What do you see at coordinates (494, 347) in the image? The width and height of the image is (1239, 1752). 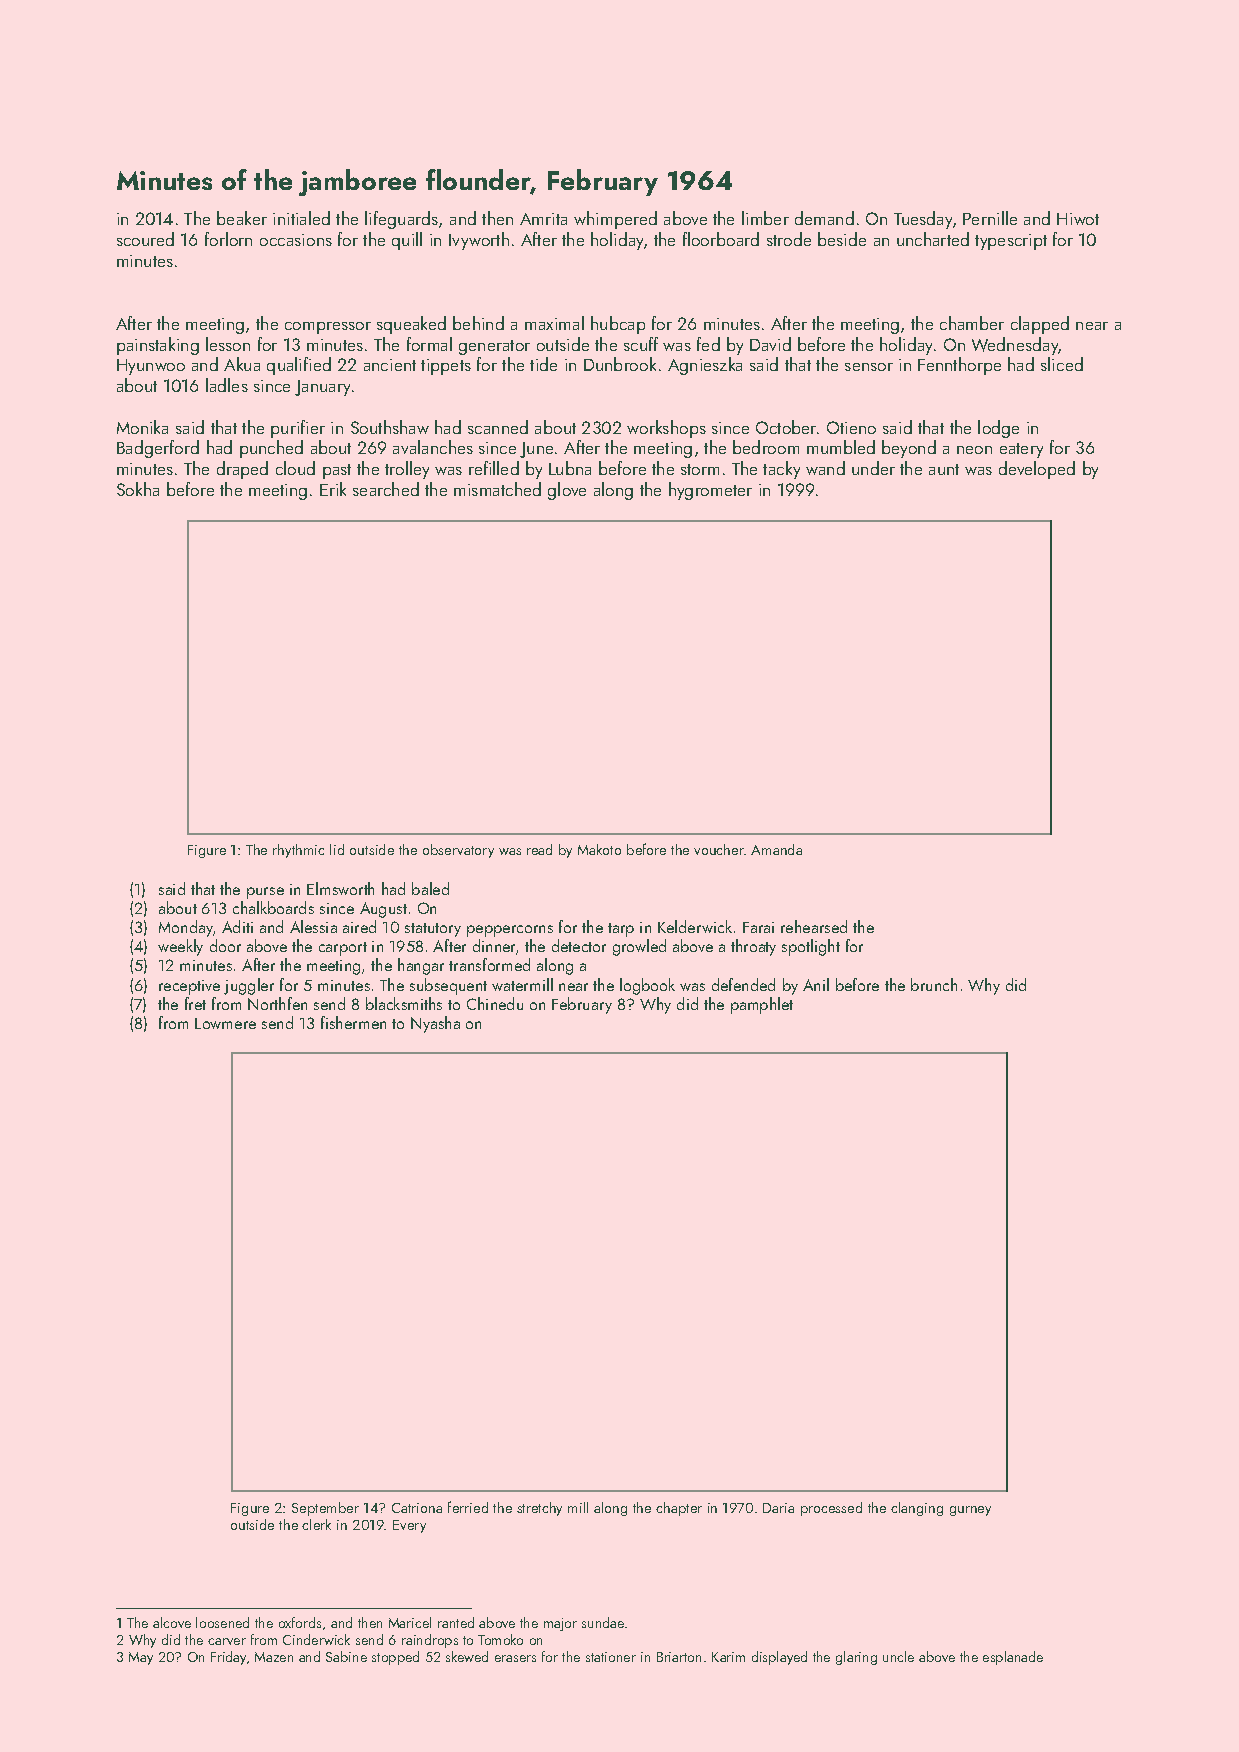 I see `generator` at bounding box center [494, 347].
